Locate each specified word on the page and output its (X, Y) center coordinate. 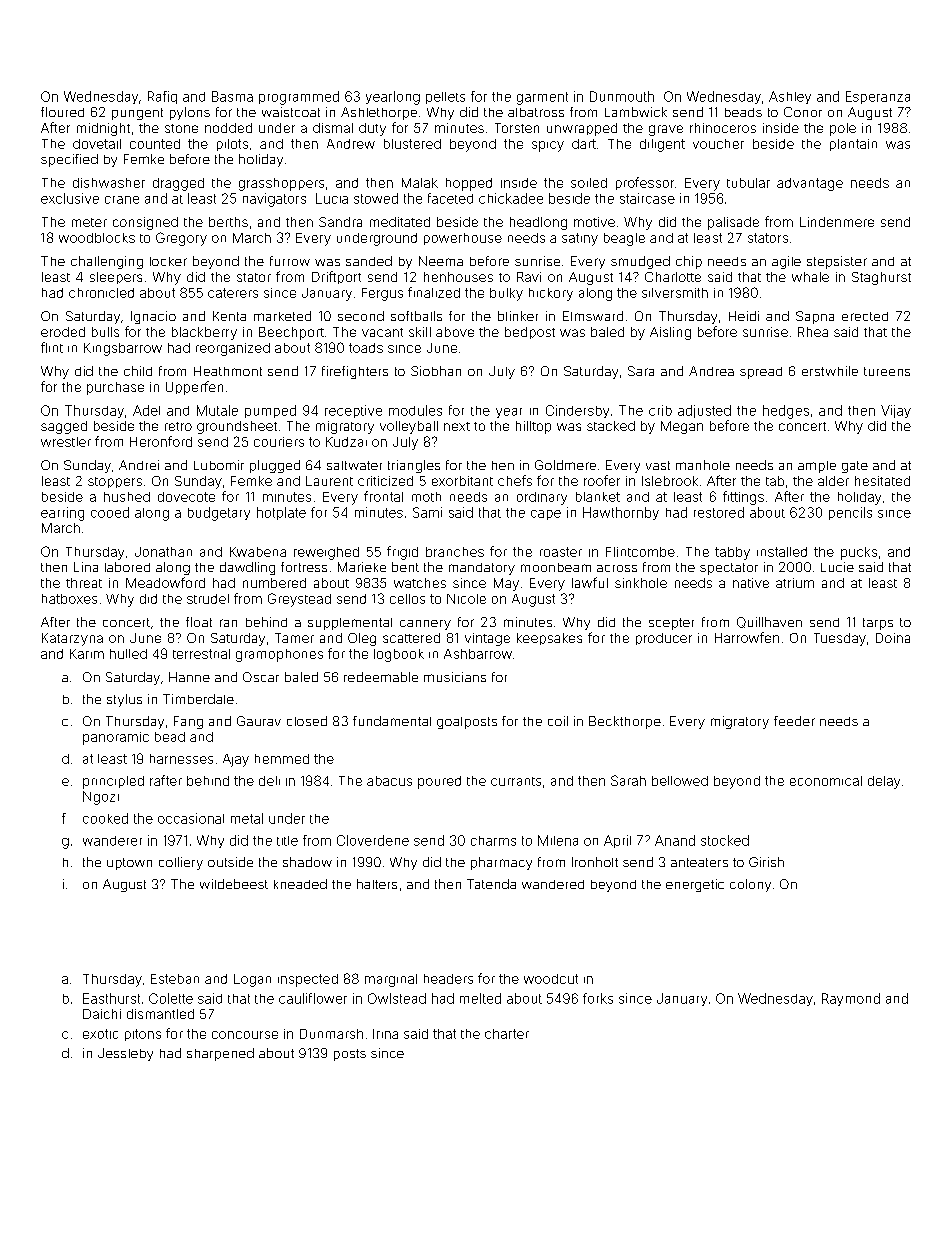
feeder (794, 721)
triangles (414, 466)
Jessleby (125, 1054)
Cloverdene (373, 840)
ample (817, 467)
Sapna (815, 317)
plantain (853, 145)
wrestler (66, 442)
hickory (551, 294)
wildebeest (234, 884)
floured (62, 112)
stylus (124, 700)
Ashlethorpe (379, 113)
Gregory (181, 239)
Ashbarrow (478, 654)
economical (826, 781)
